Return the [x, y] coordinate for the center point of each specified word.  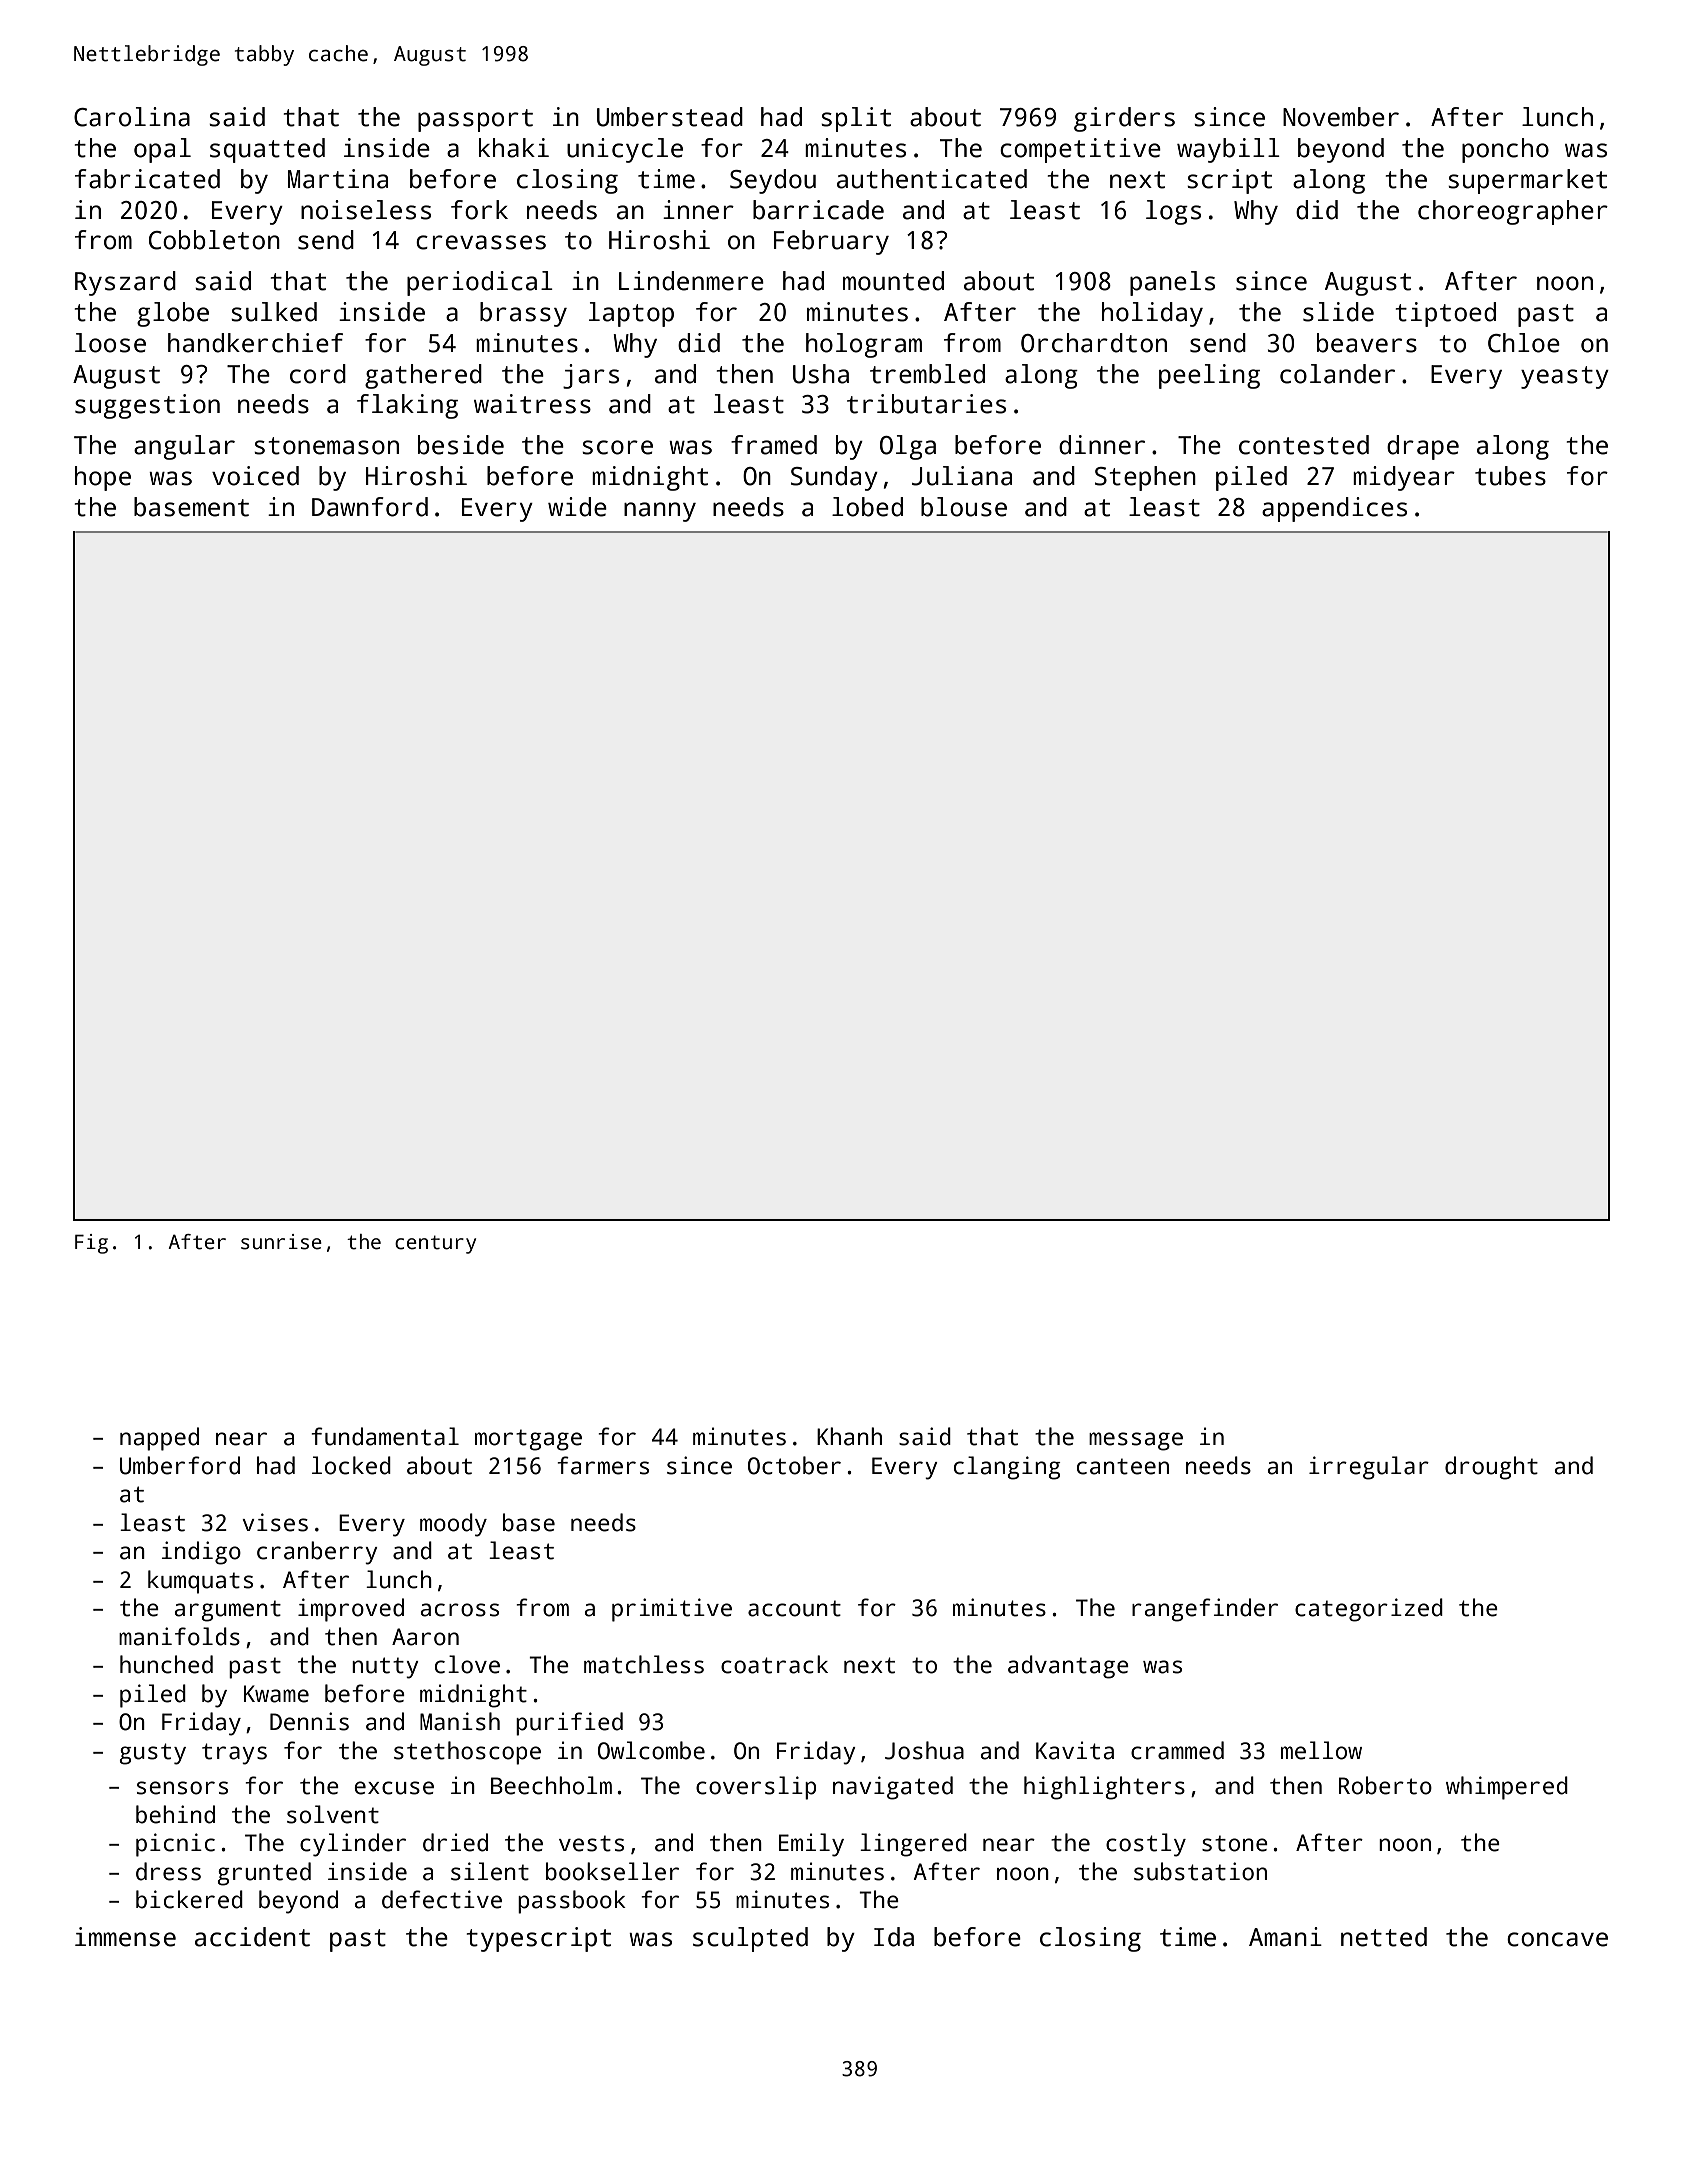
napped [159, 1439]
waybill [1228, 150]
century [435, 1244]
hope [103, 478]
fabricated [147, 179]
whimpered [1507, 1788]
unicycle [625, 150]
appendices [1334, 509]
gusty [152, 1754]
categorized [1369, 1610]
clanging [1007, 1468]
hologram [864, 345]
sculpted [750, 1939]
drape [1423, 447]
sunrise [281, 1242]
